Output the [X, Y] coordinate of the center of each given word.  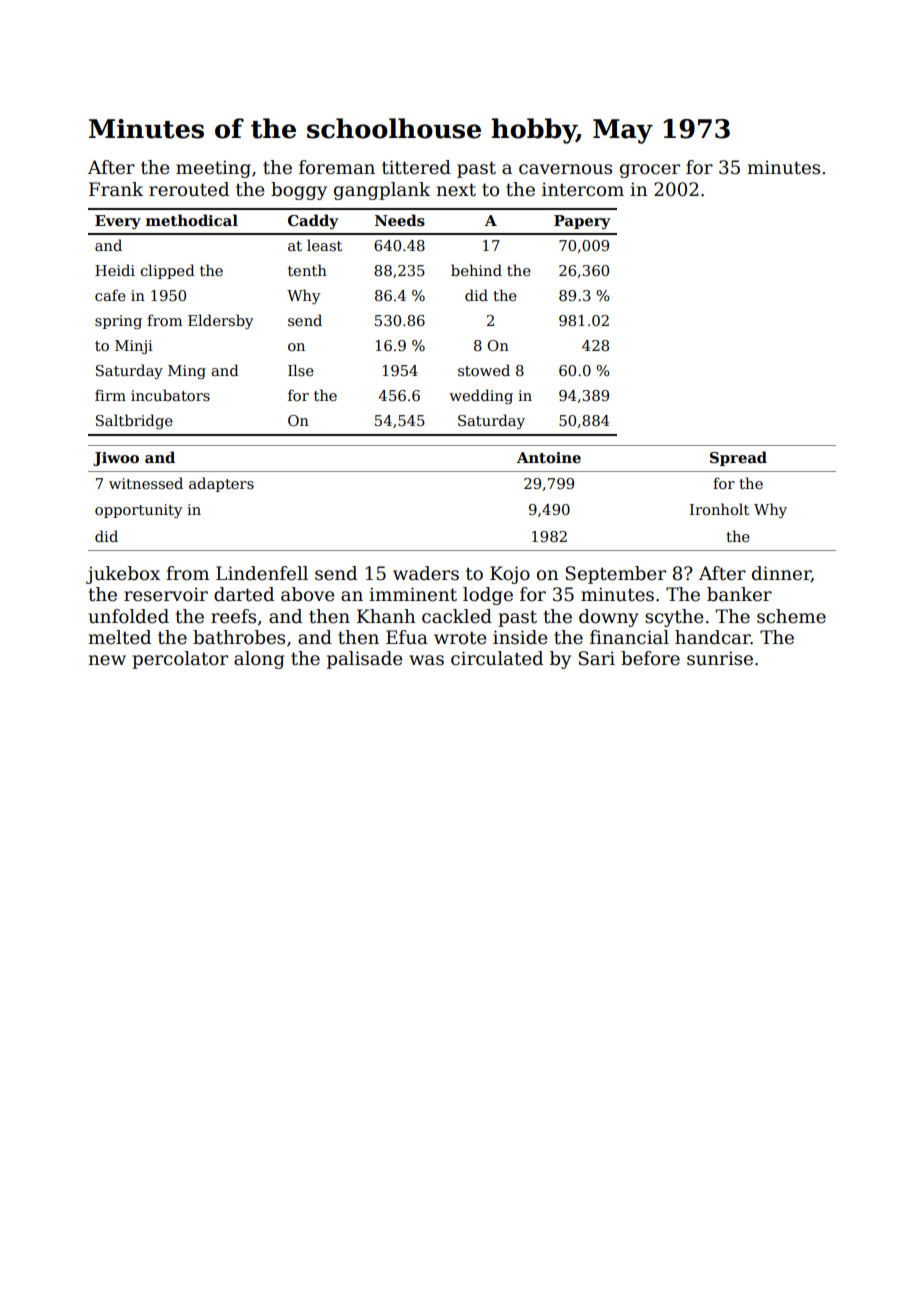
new [107, 660]
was [426, 660]
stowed [484, 370]
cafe [110, 295]
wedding [481, 396]
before [650, 658]
